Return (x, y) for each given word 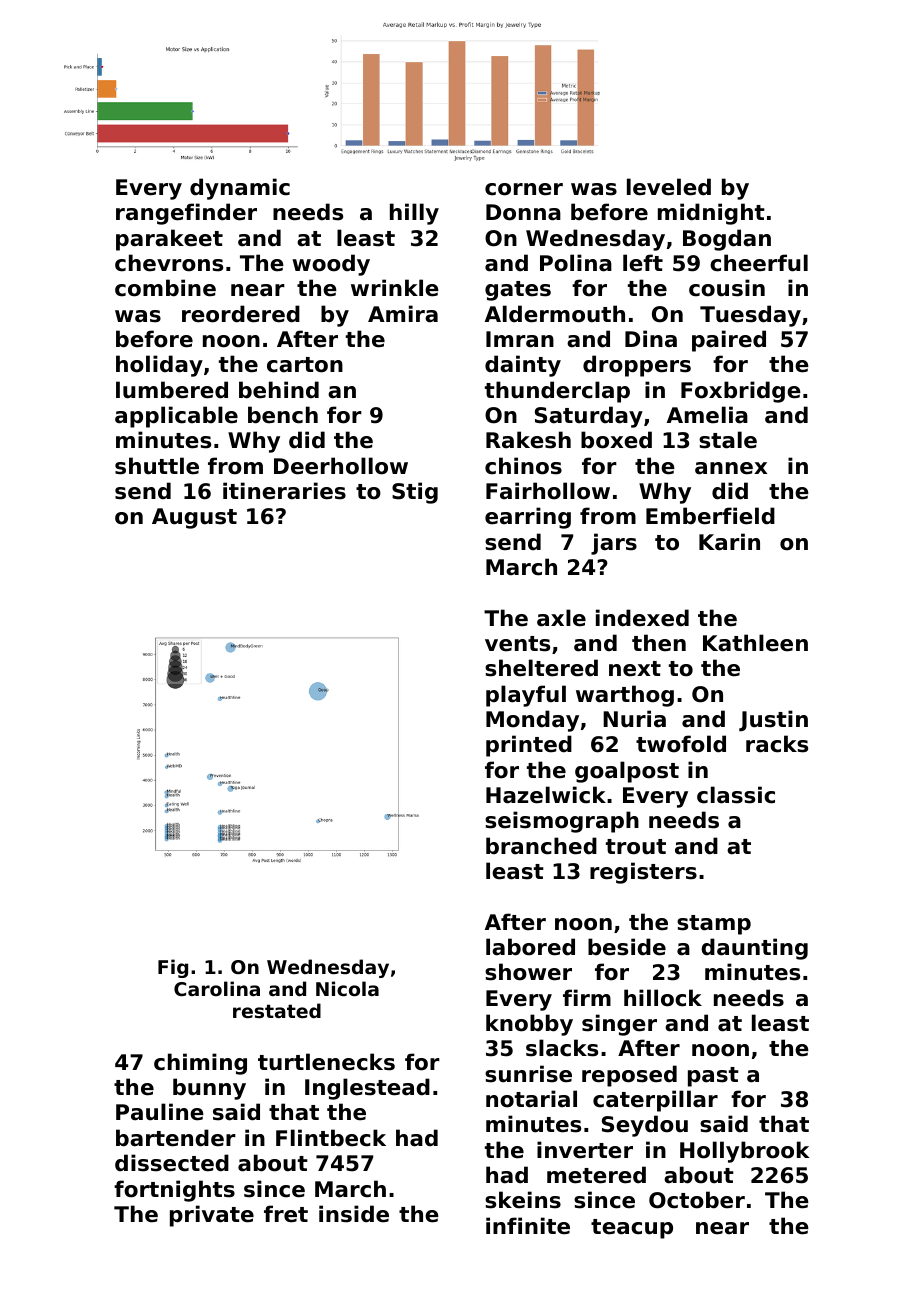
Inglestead (367, 1089)
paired (729, 341)
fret (286, 1214)
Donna (523, 212)
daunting (754, 949)
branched (541, 846)
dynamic (240, 189)
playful (526, 696)
